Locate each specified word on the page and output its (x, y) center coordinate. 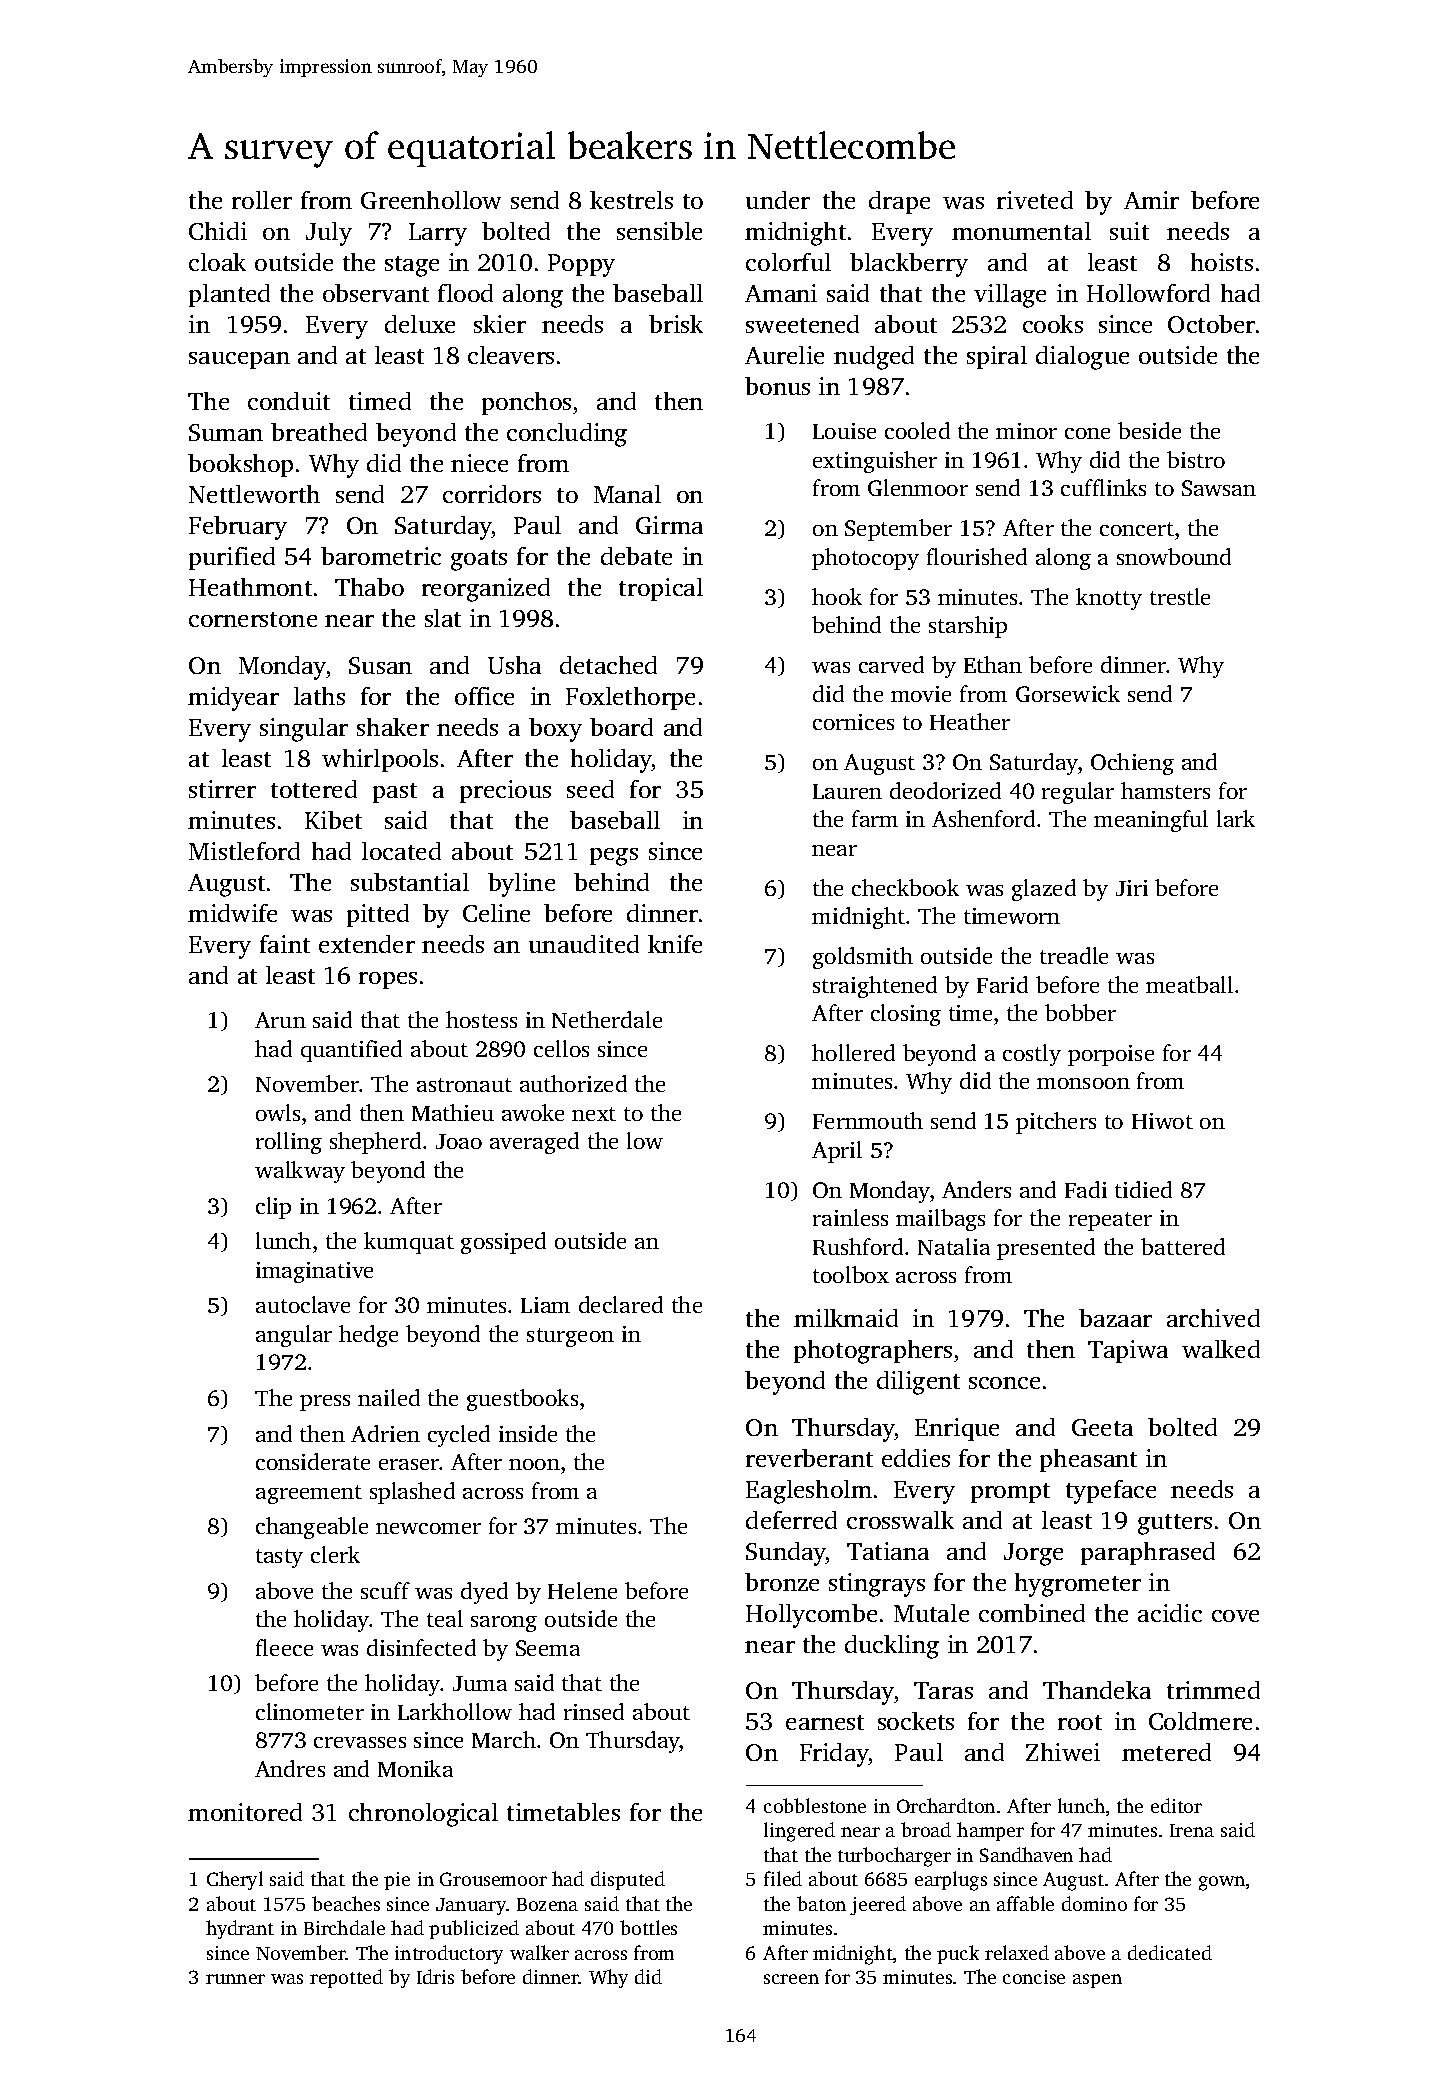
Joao (459, 1141)
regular (1078, 793)
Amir (1151, 200)
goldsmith (863, 958)
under (778, 200)
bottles (648, 1927)
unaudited (584, 944)
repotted (346, 1978)
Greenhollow (431, 200)
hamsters (1165, 790)
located (401, 851)
